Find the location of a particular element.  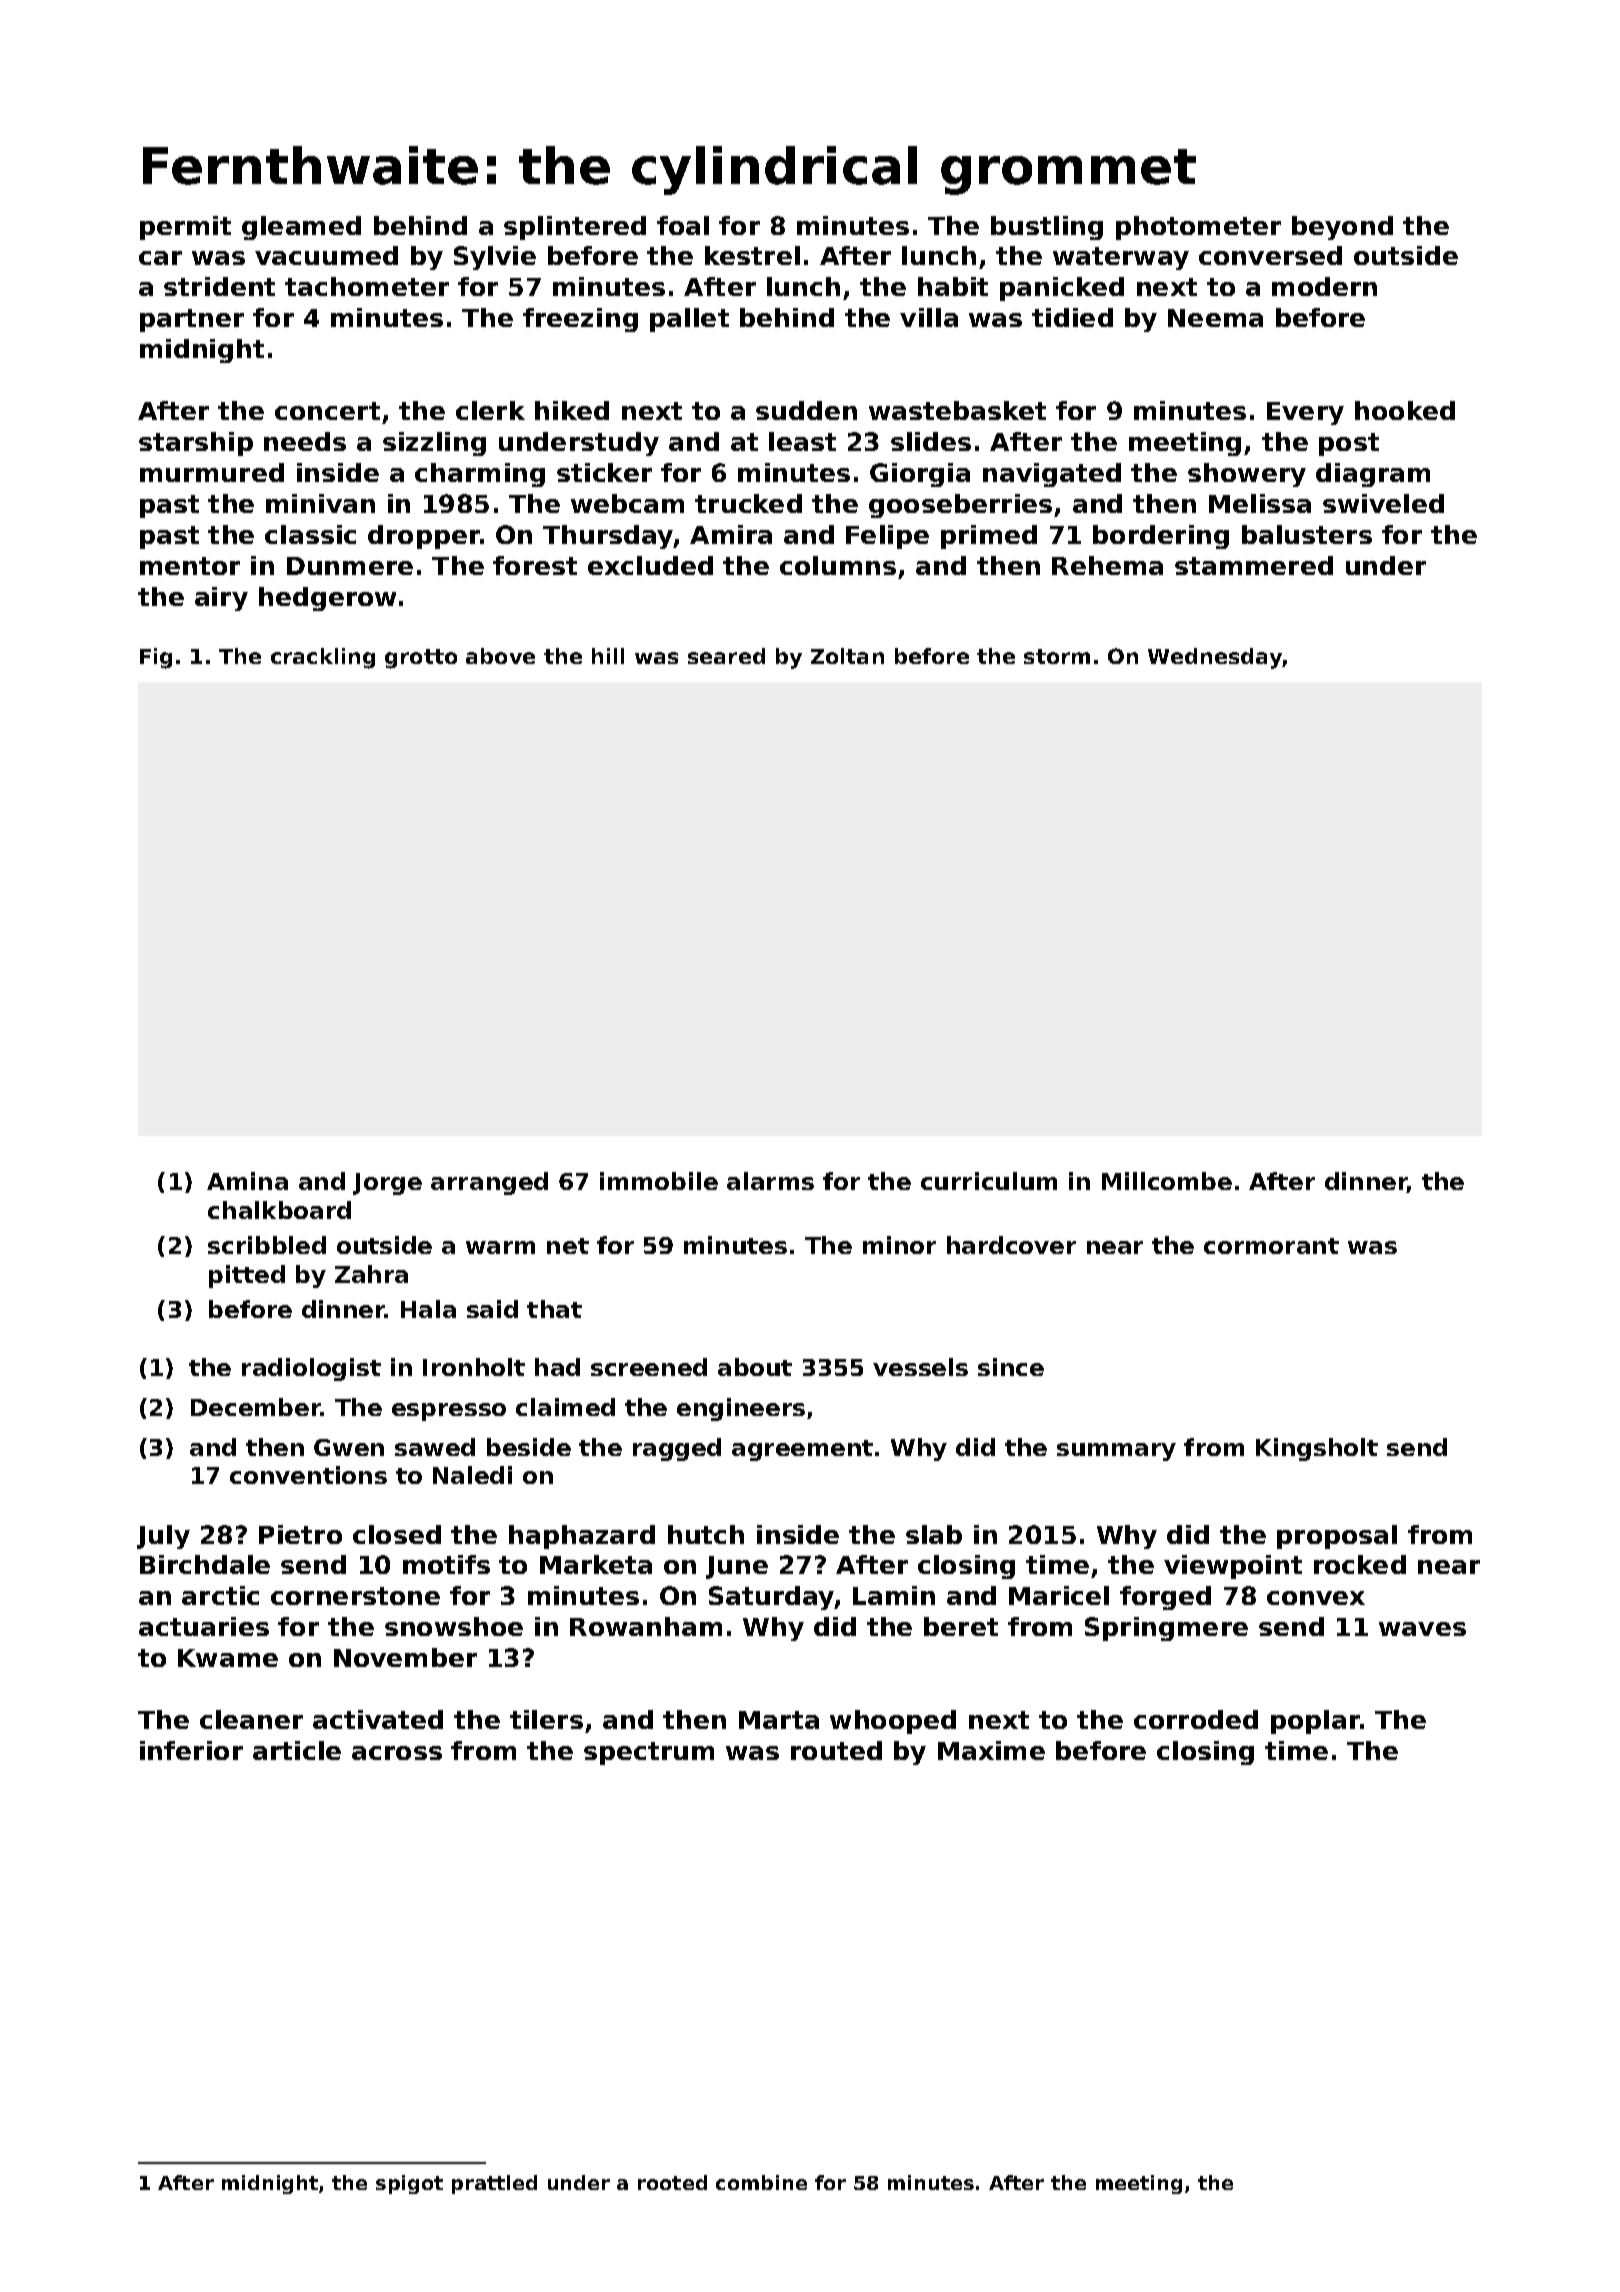

poplar is located at coordinates (1315, 1722).
